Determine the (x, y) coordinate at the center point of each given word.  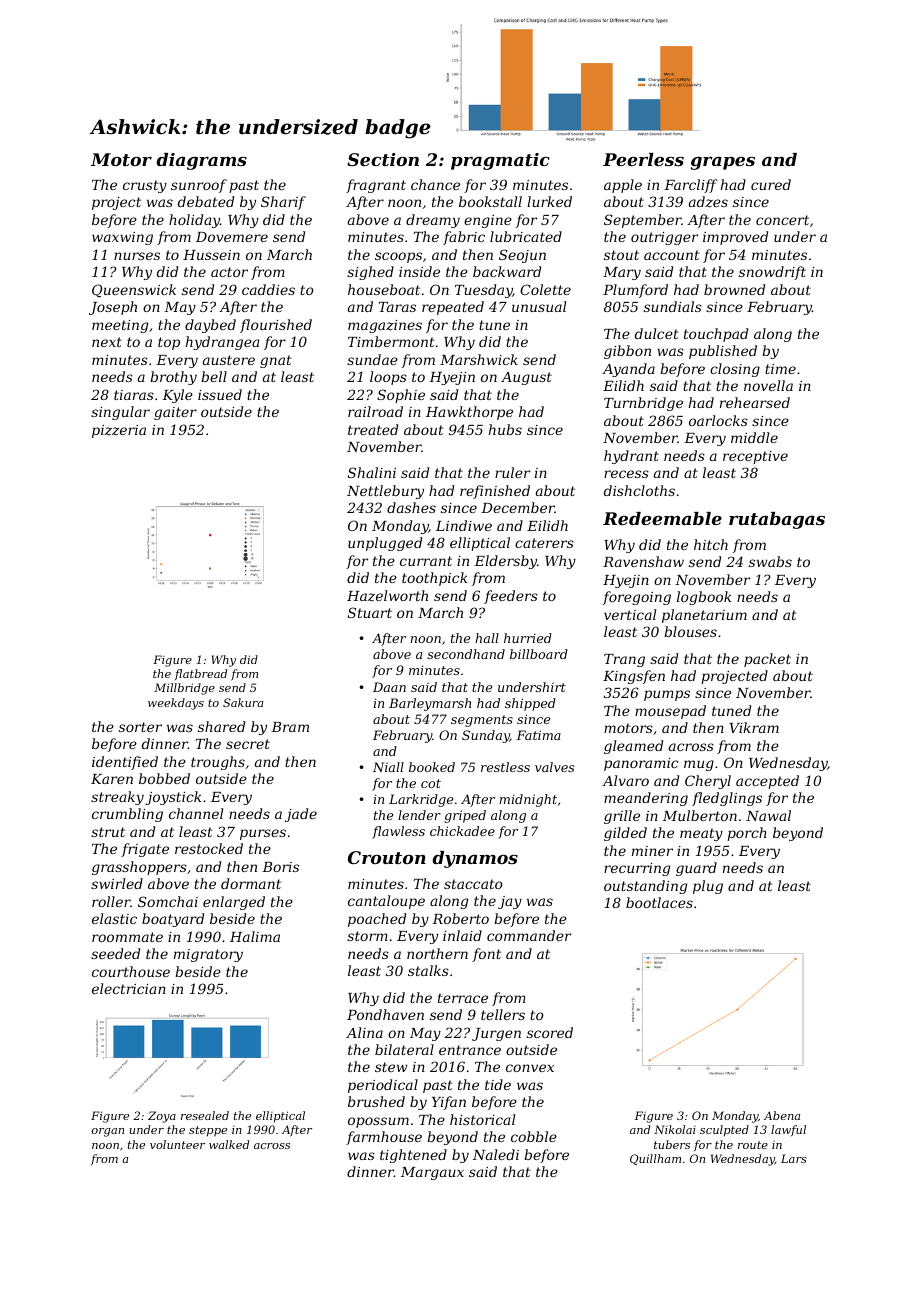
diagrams (201, 161)
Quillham (655, 1159)
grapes (723, 163)
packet (767, 660)
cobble (534, 1136)
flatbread (201, 674)
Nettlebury (385, 492)
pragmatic (500, 161)
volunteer (177, 1144)
